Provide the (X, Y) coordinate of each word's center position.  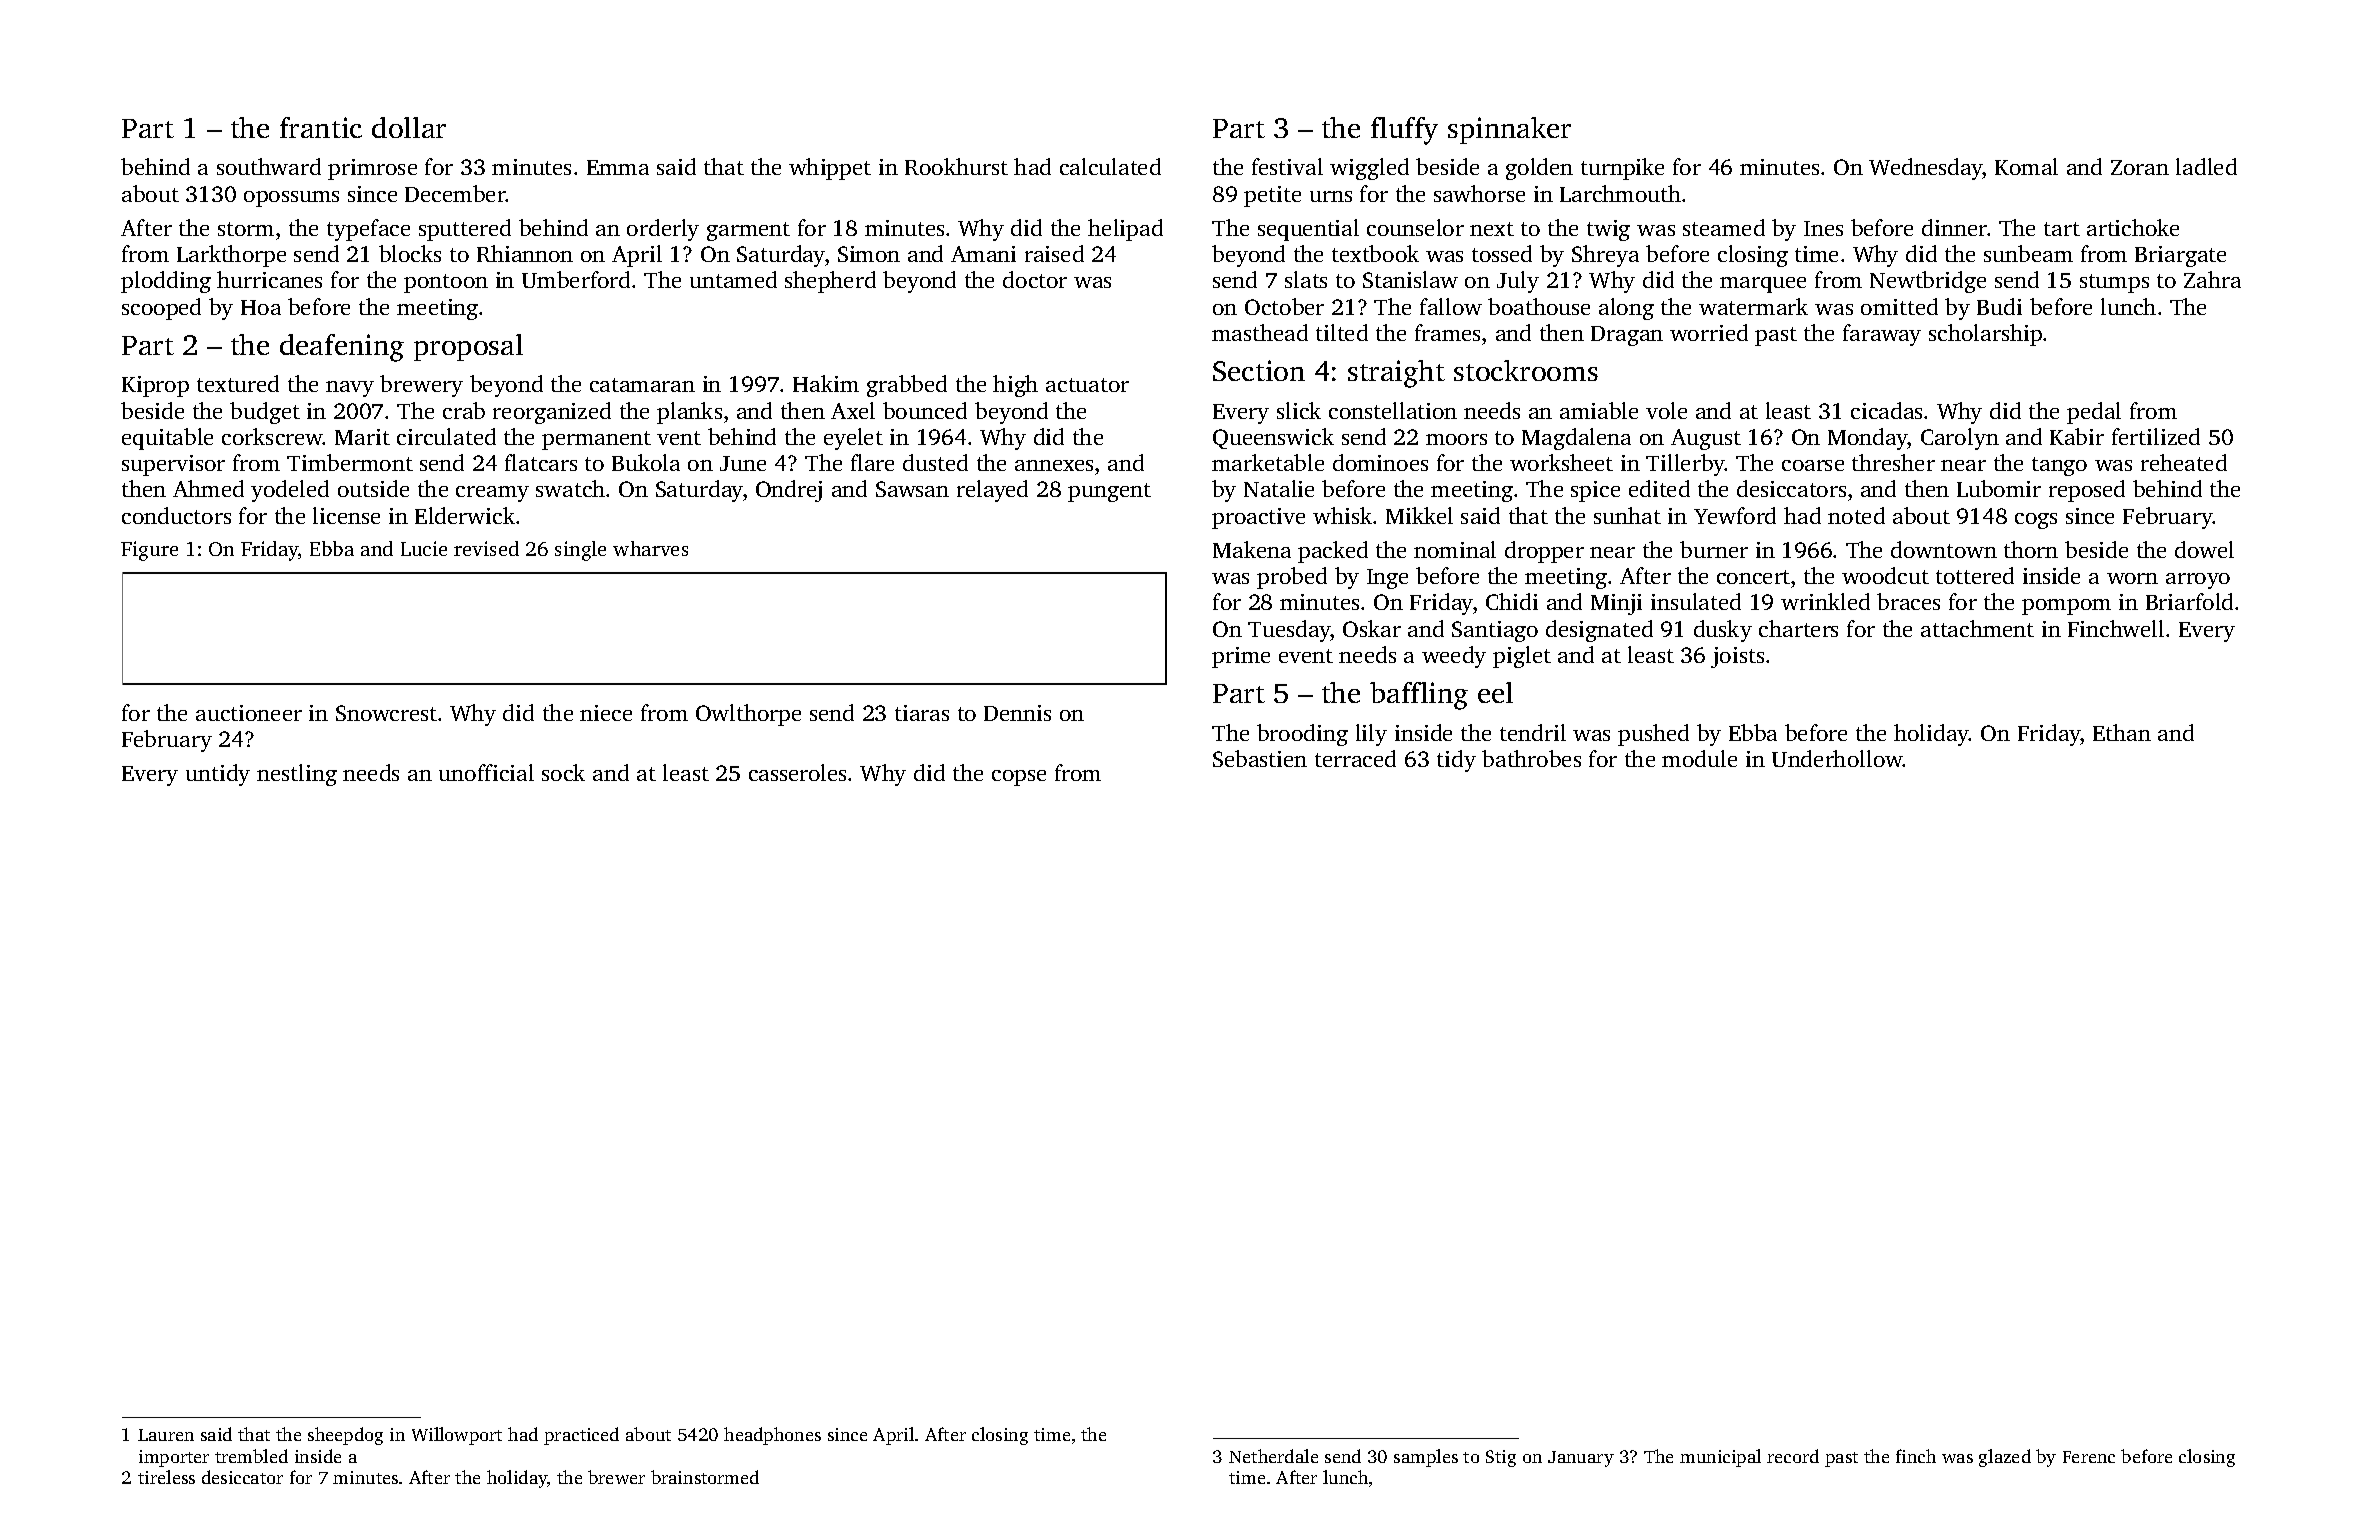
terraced (1355, 758)
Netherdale (1273, 1456)
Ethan (2122, 732)
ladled (2206, 166)
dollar (409, 127)
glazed (2005, 1458)
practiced (581, 1436)
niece (606, 713)
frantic (321, 127)
